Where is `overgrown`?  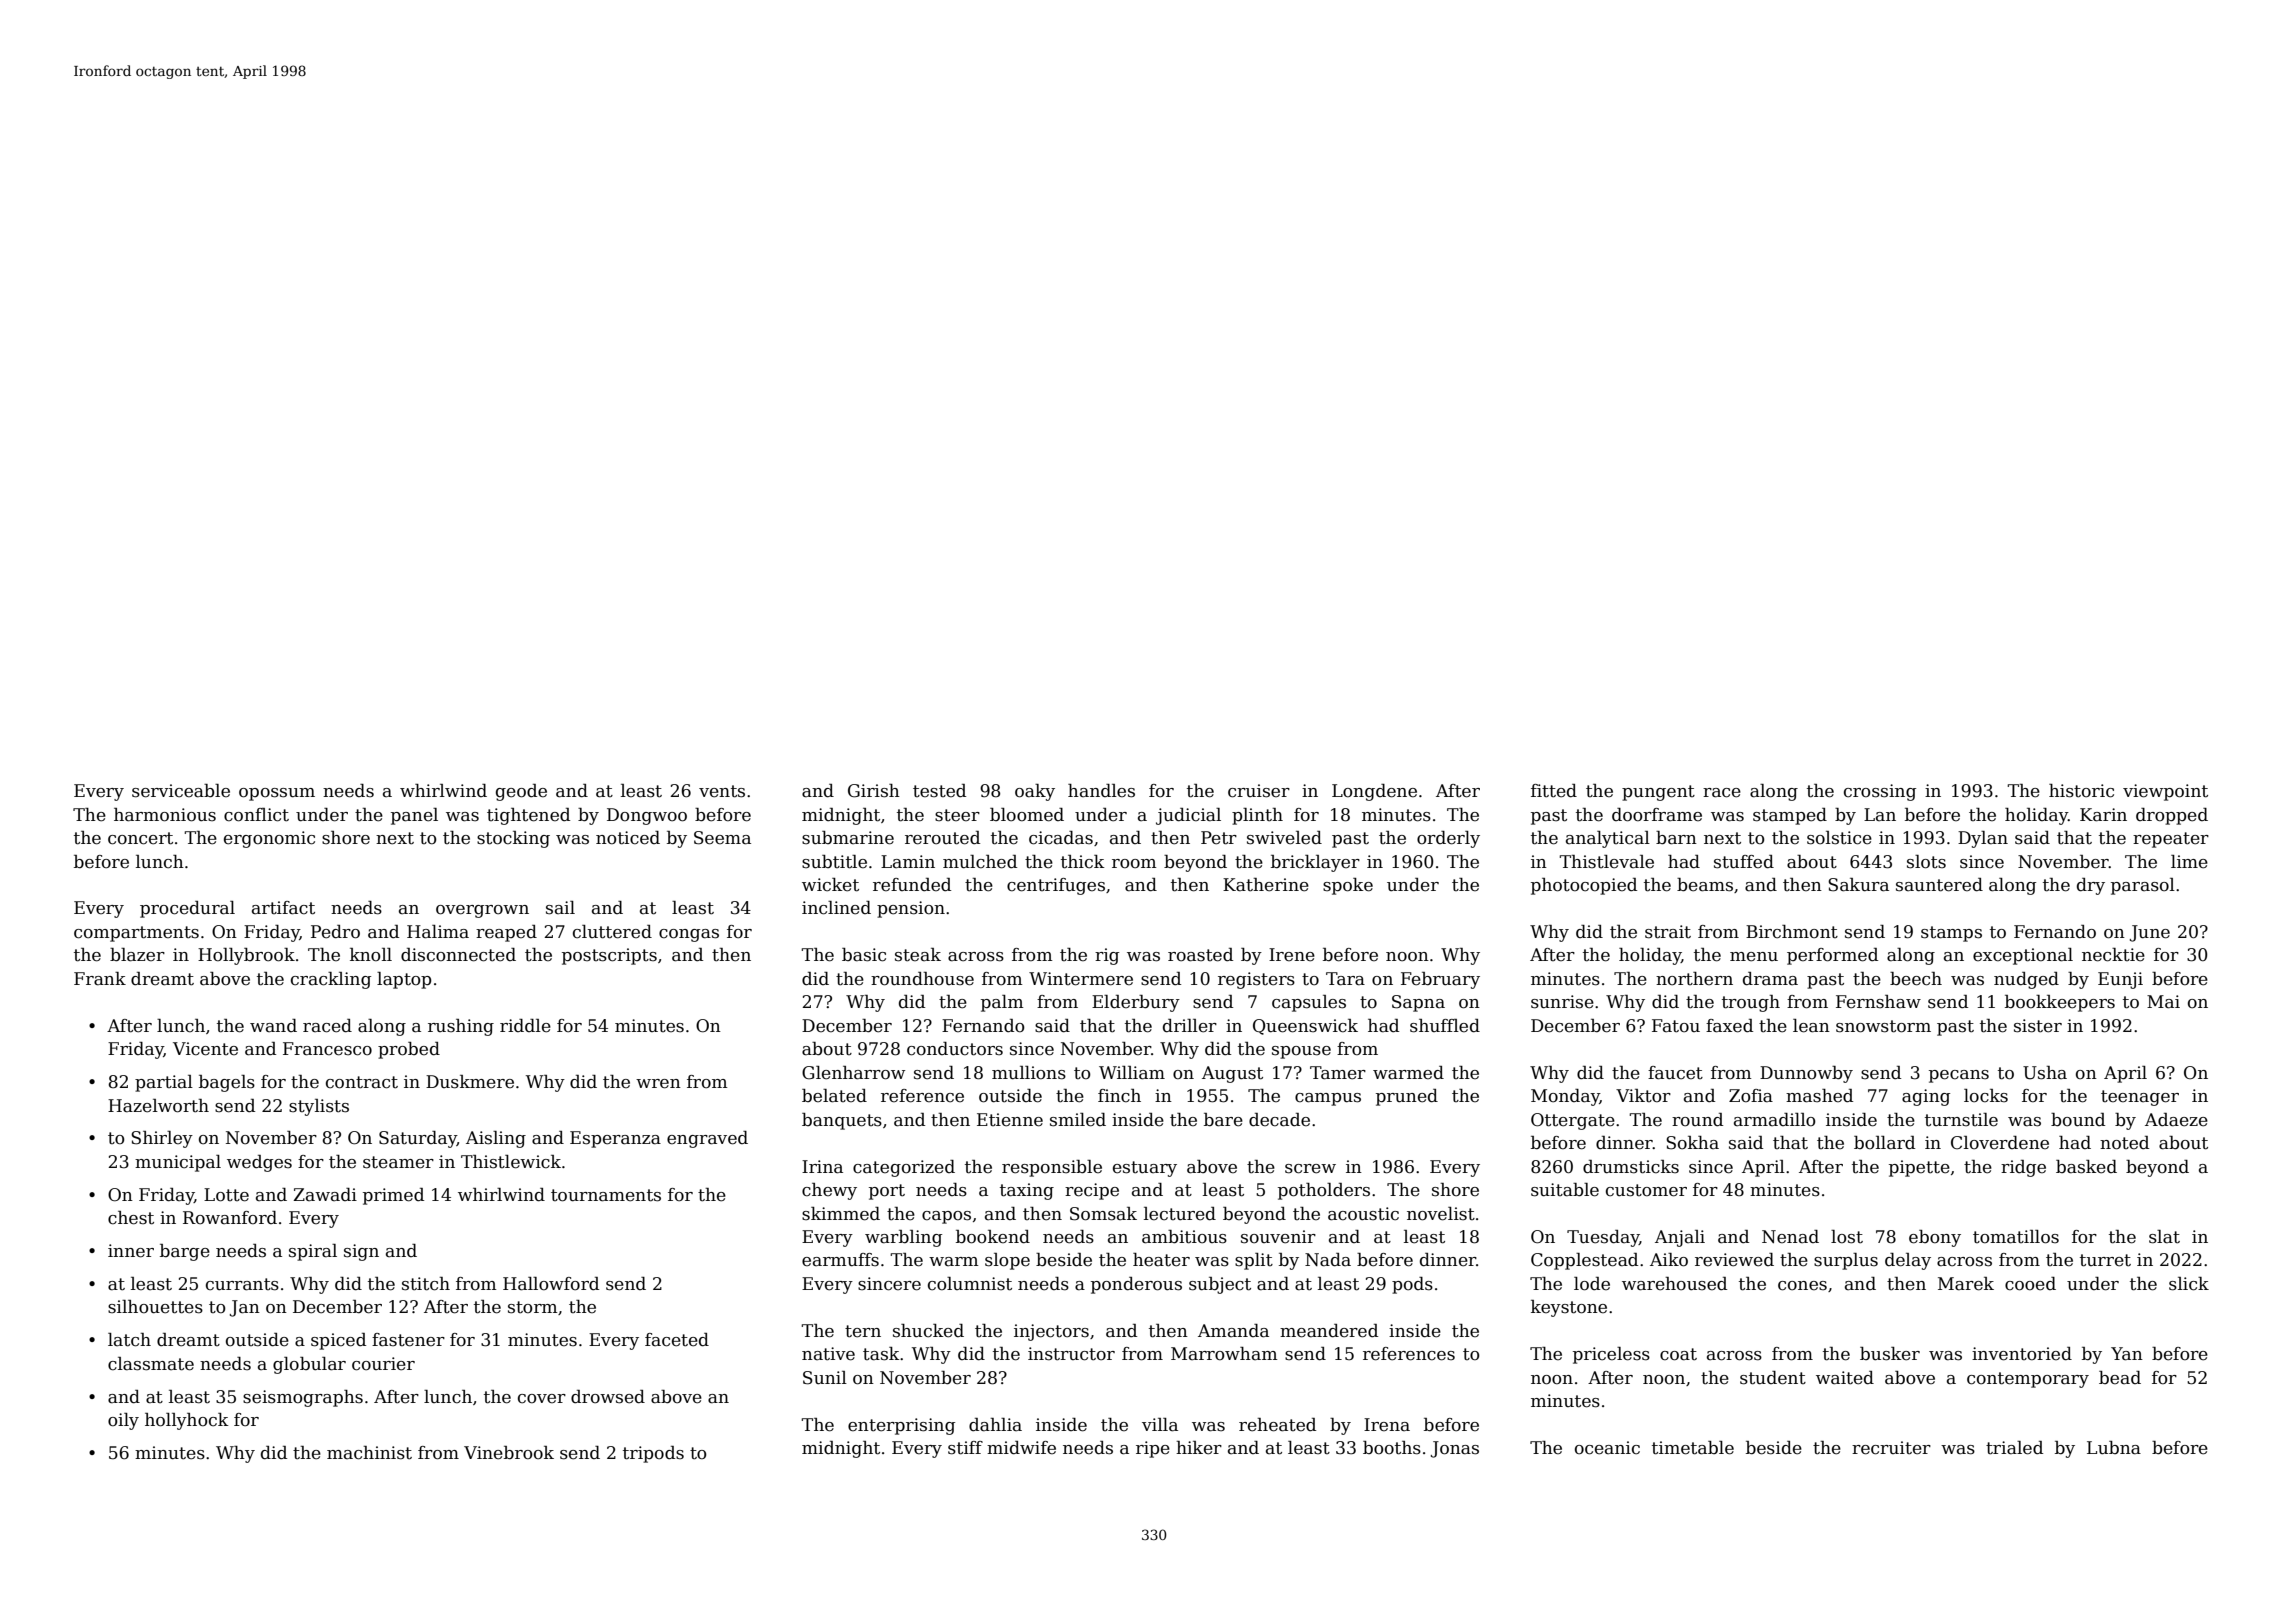
overgrown is located at coordinates (482, 911).
